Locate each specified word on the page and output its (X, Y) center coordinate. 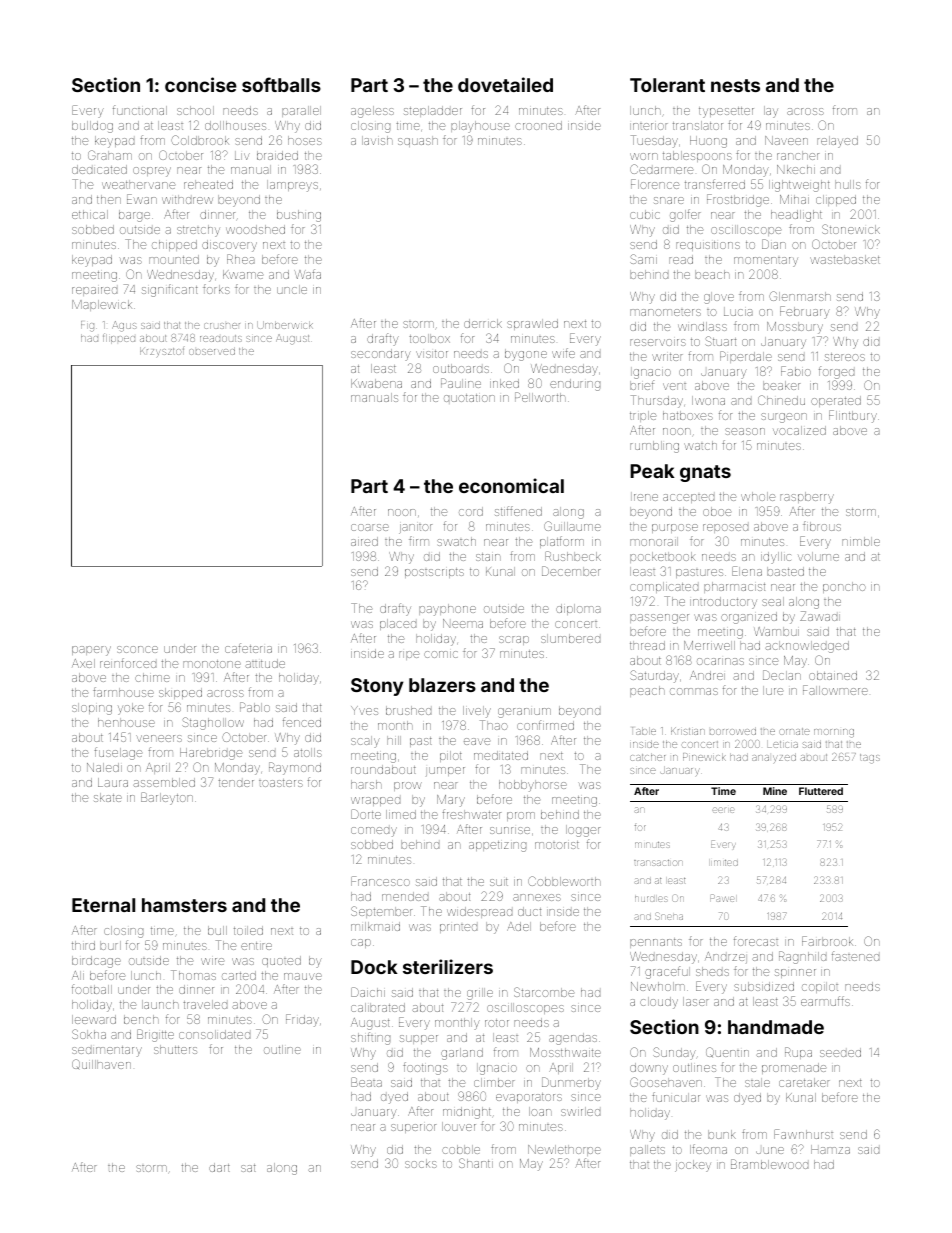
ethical (90, 214)
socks (421, 1163)
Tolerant (667, 85)
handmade (776, 1027)
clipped (836, 200)
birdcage (96, 962)
